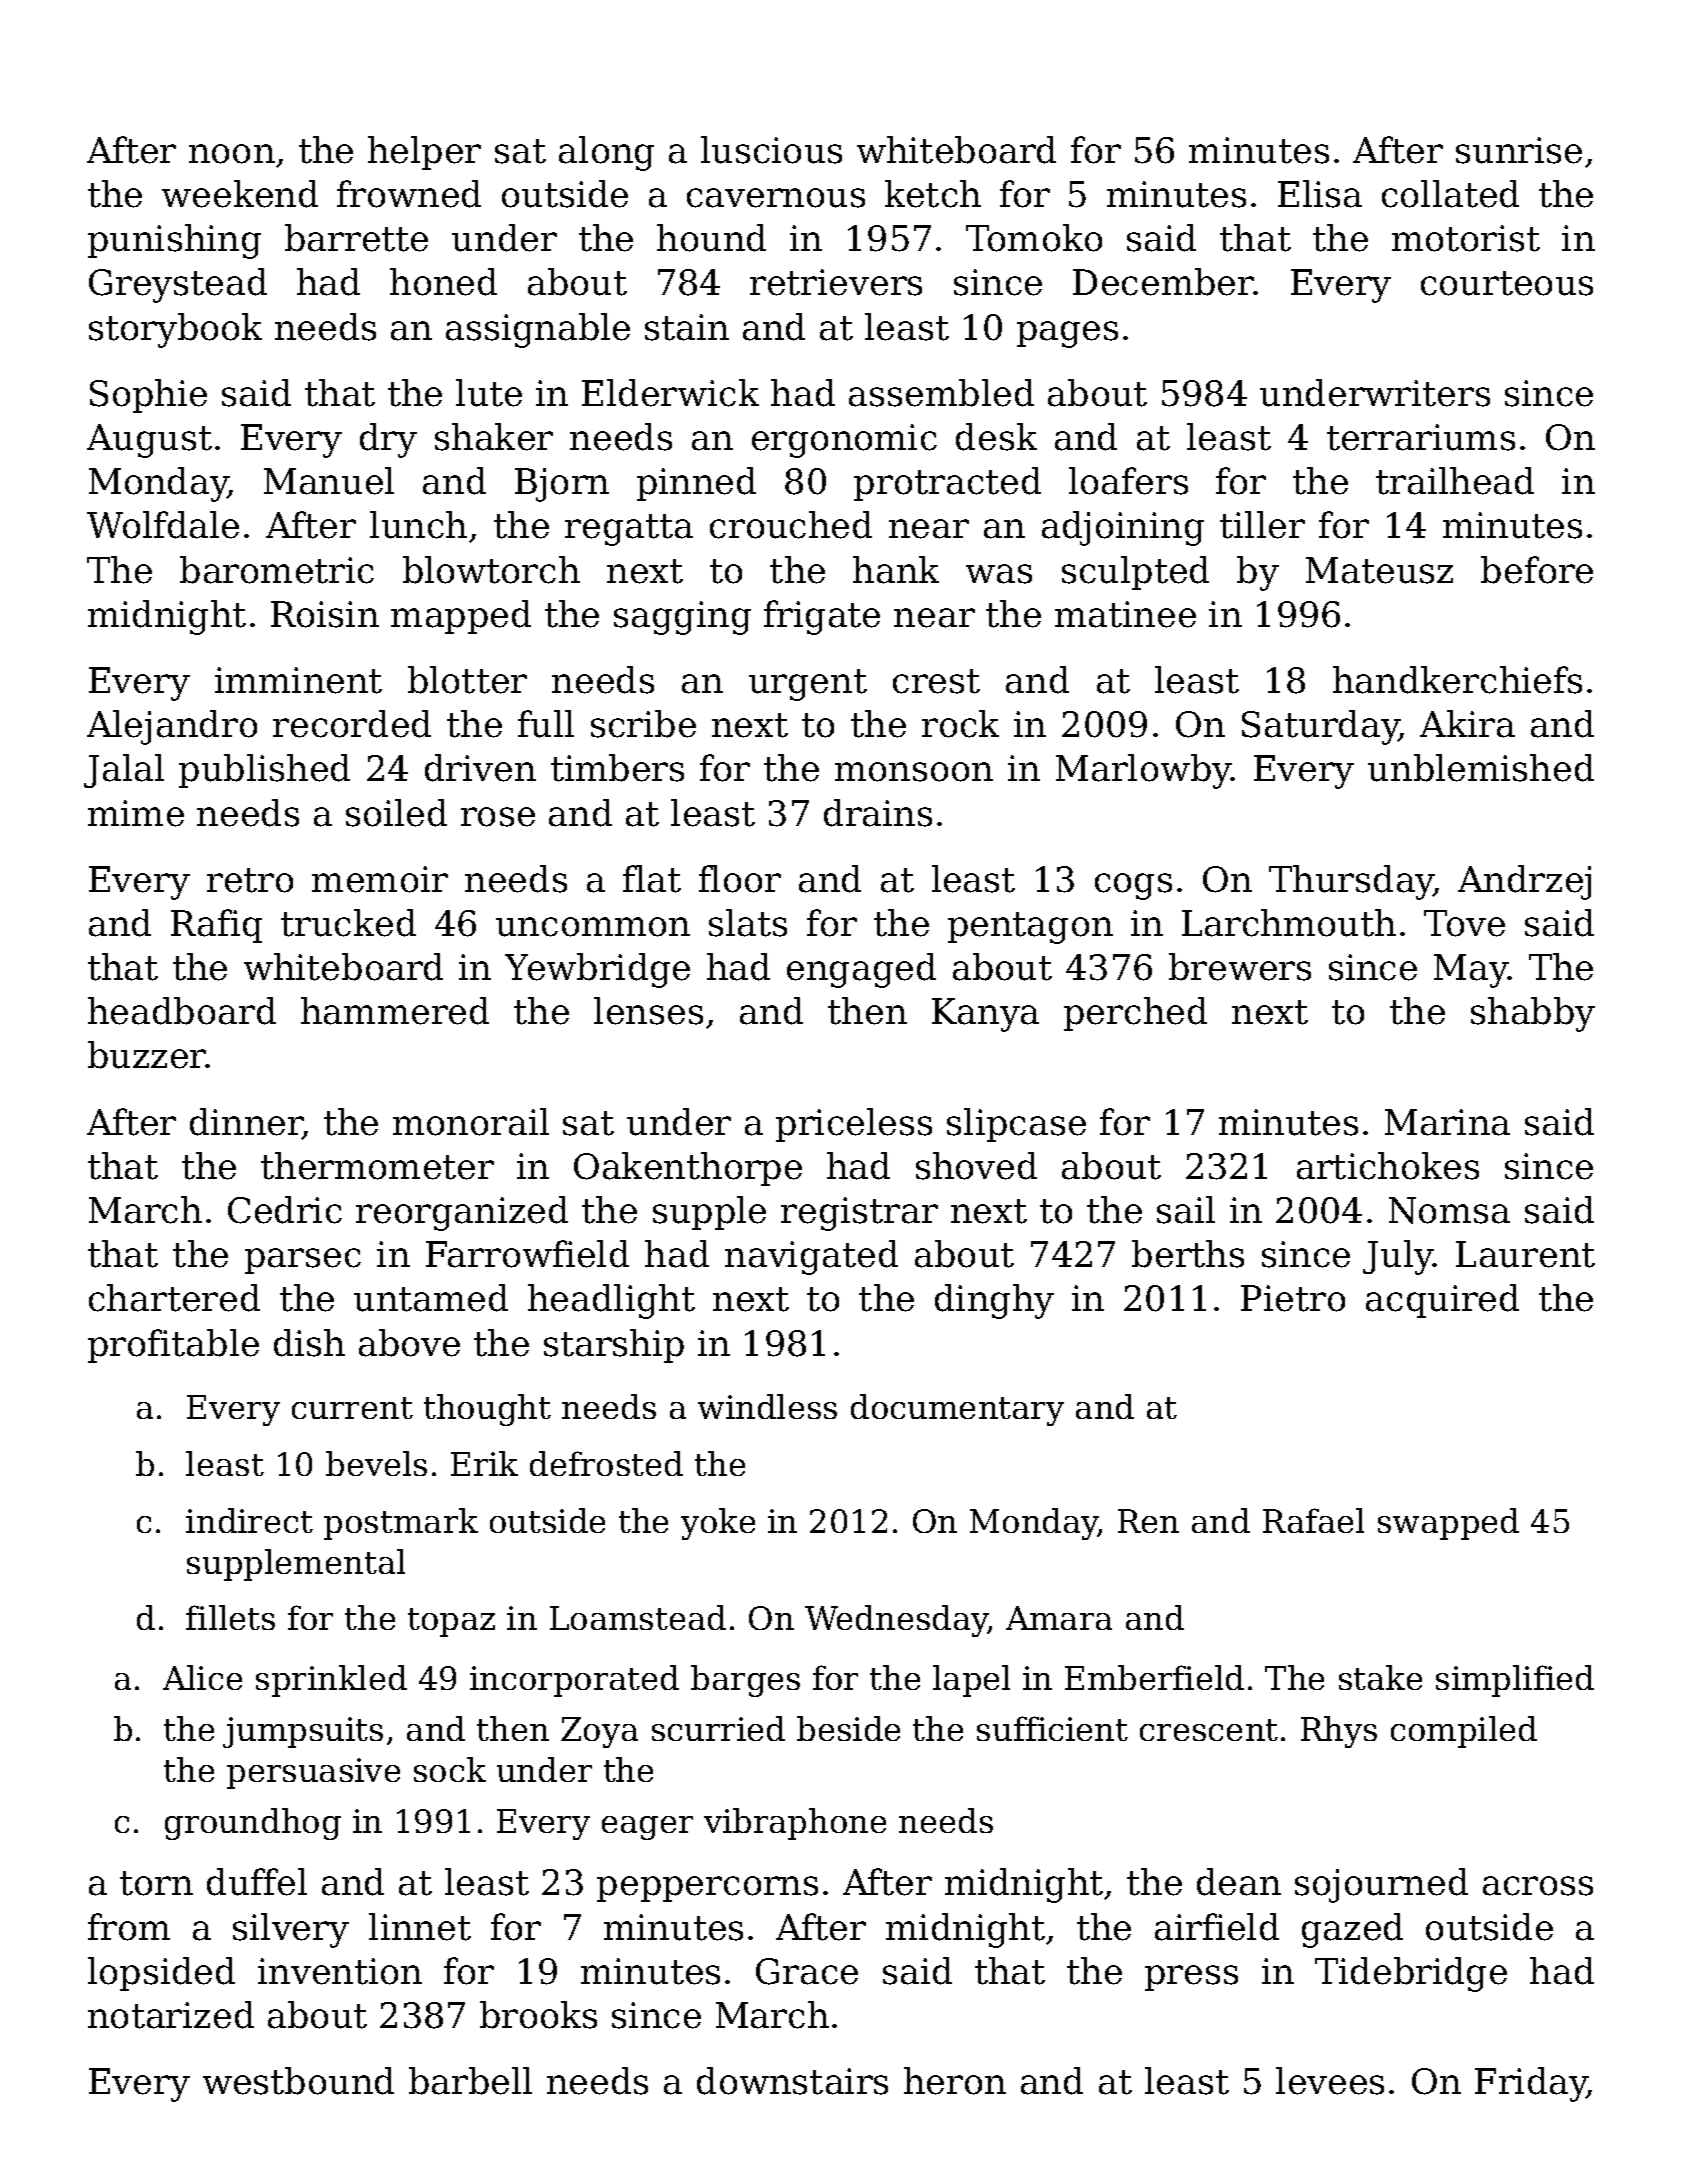 This screenshot has width=1683, height=2178. I want to click on engaged, so click(861, 970).
